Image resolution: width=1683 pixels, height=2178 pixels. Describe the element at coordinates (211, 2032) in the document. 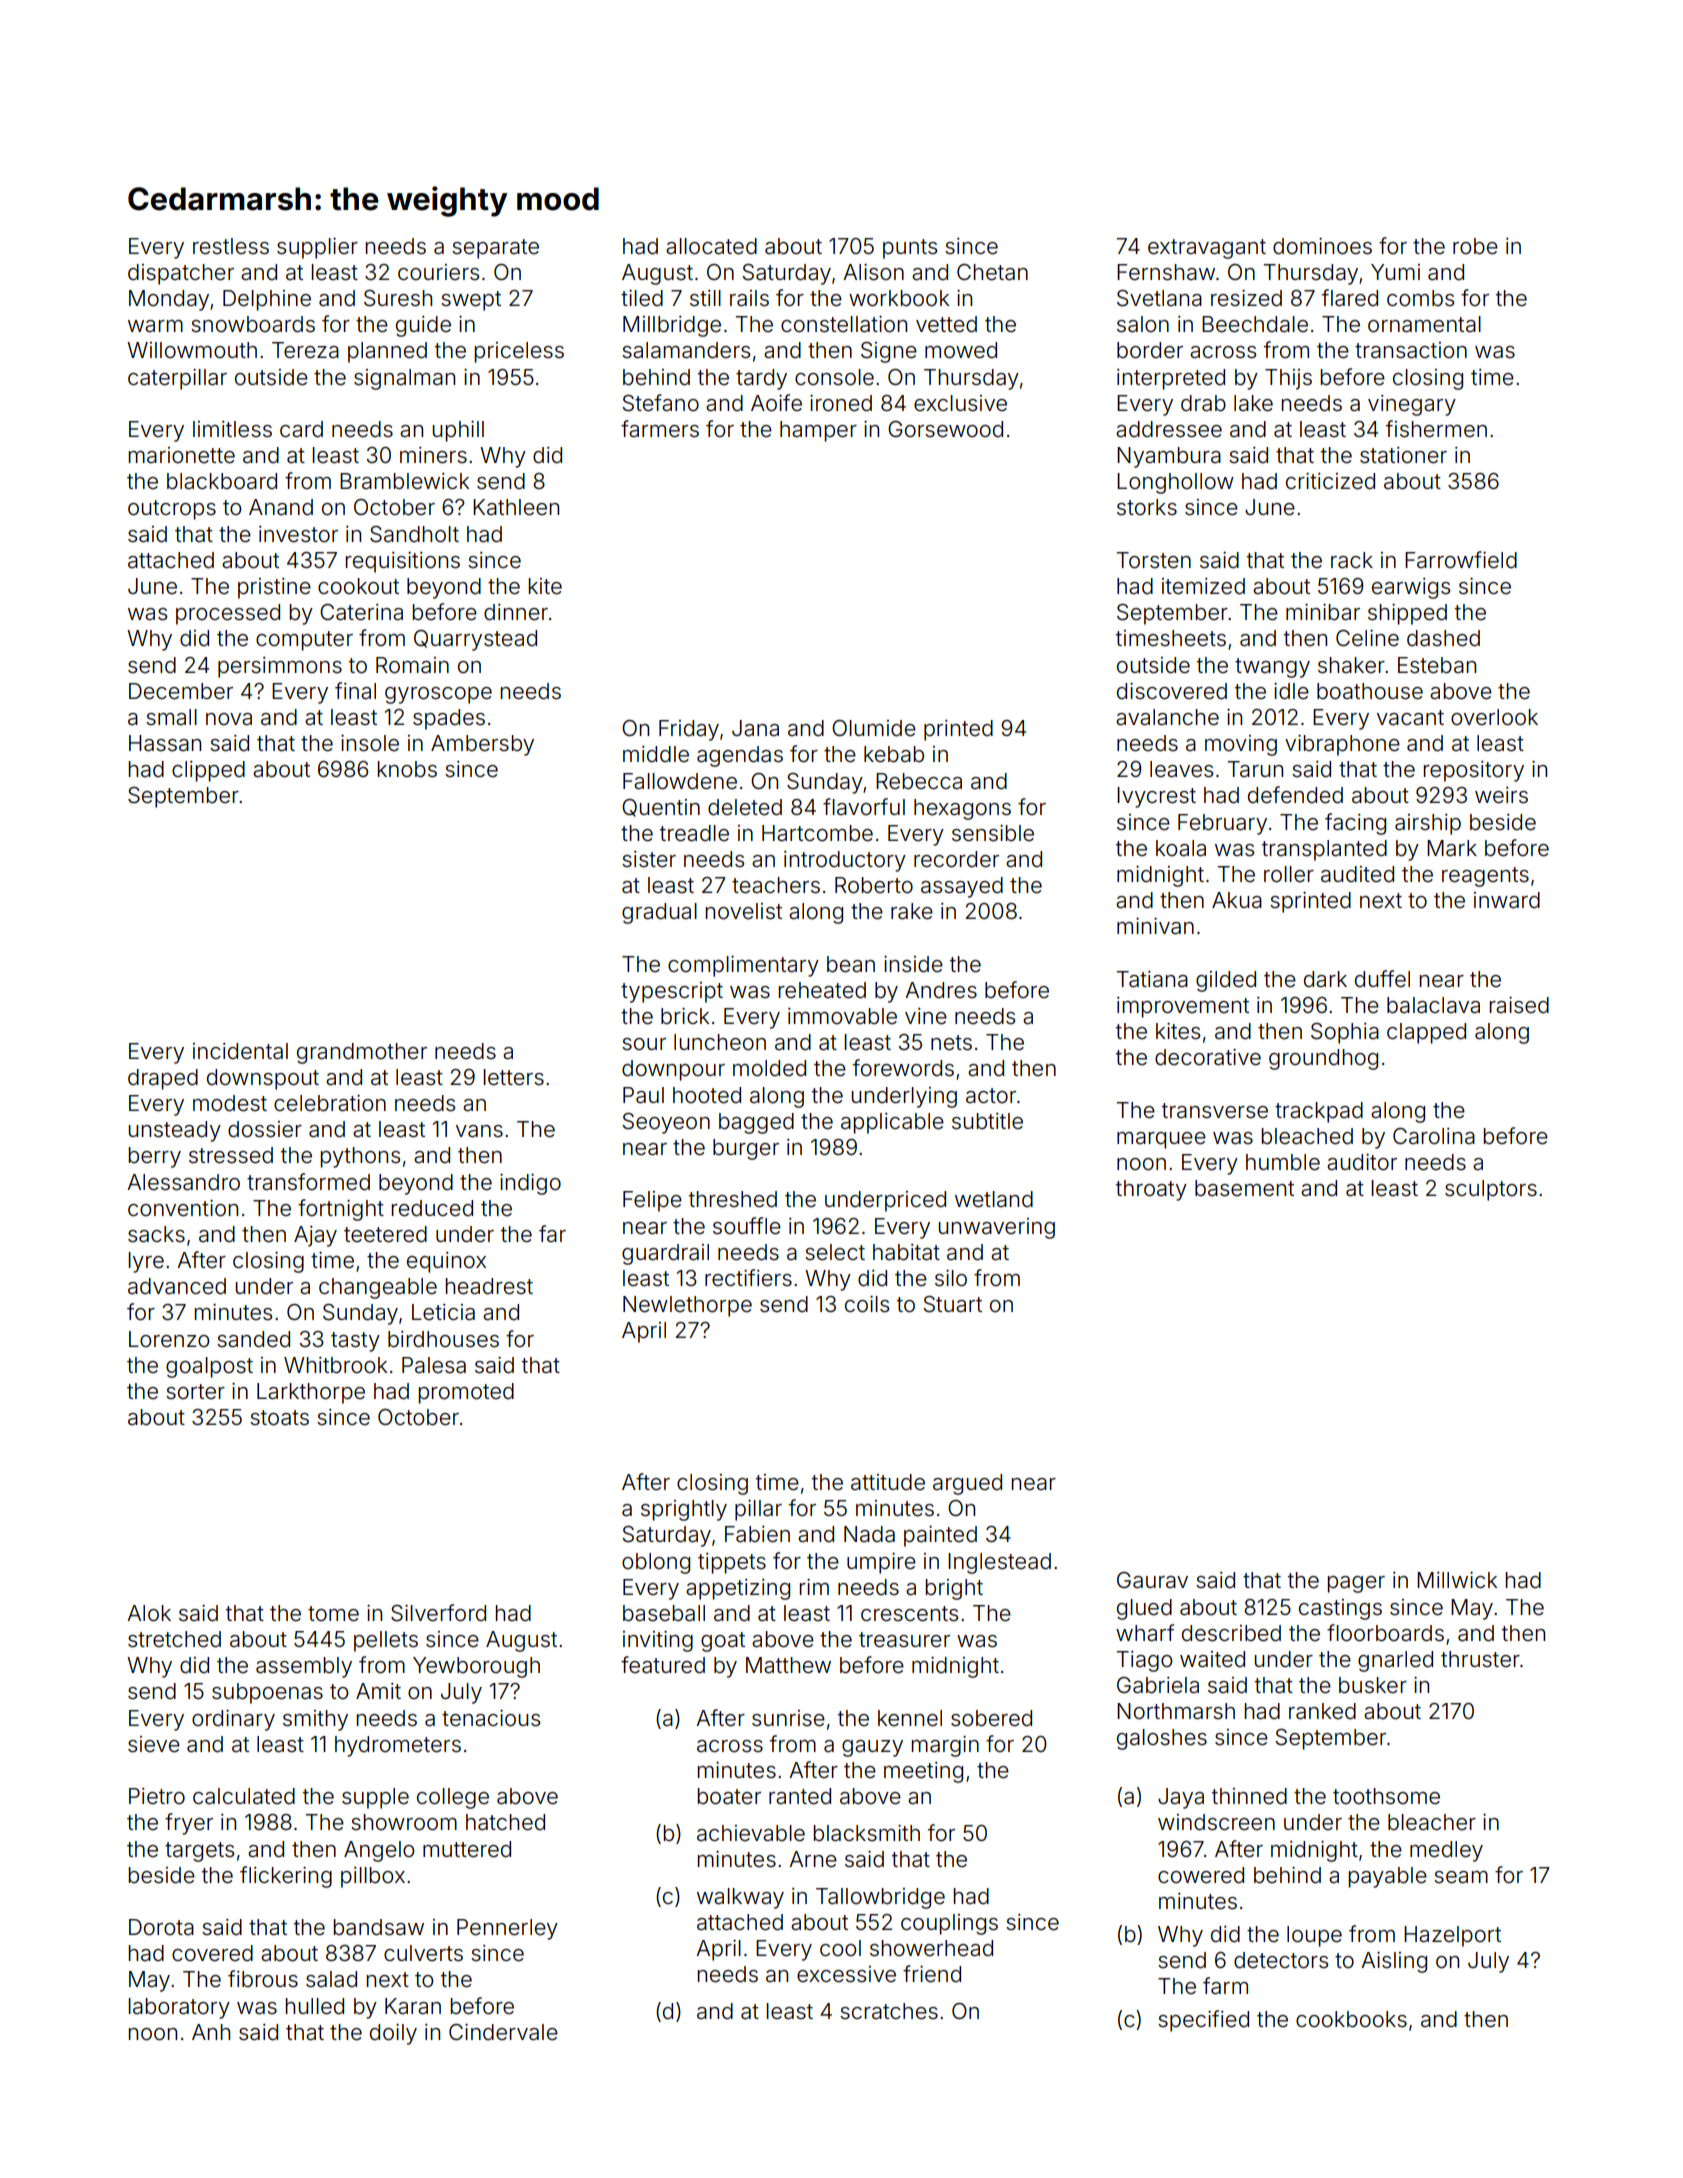

I see `Anh` at that location.
